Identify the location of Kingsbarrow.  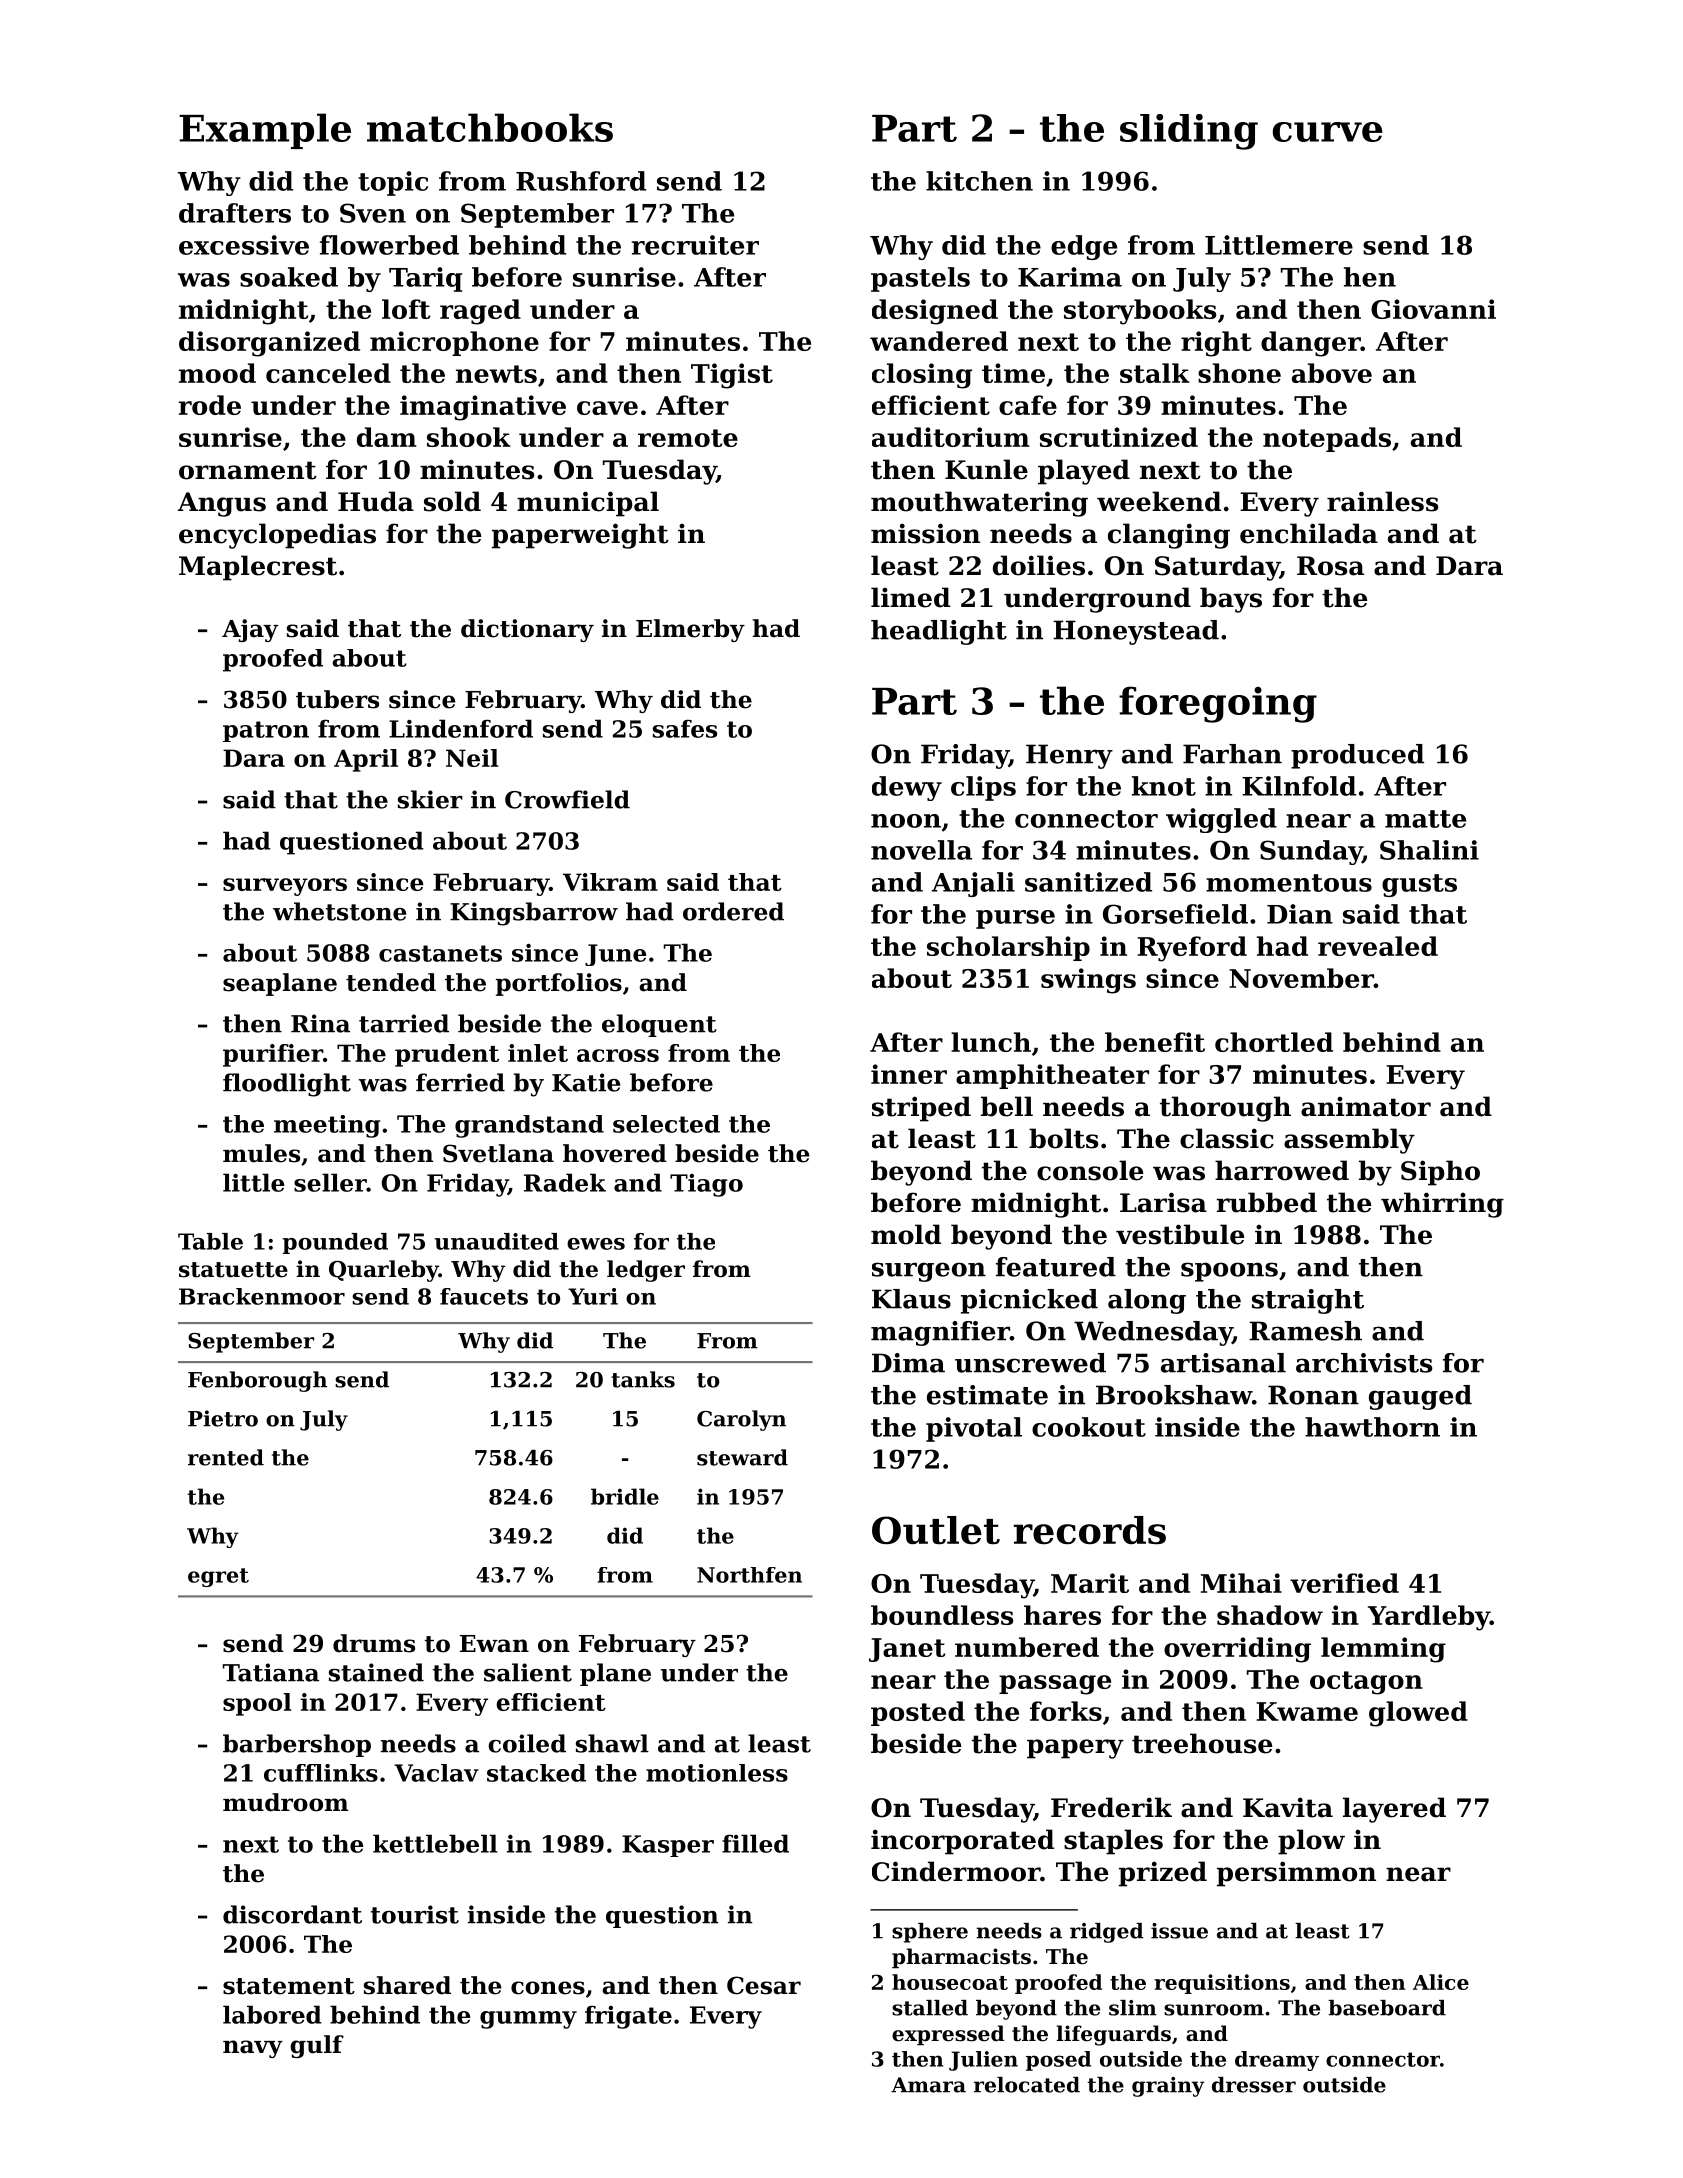
(534, 914).
